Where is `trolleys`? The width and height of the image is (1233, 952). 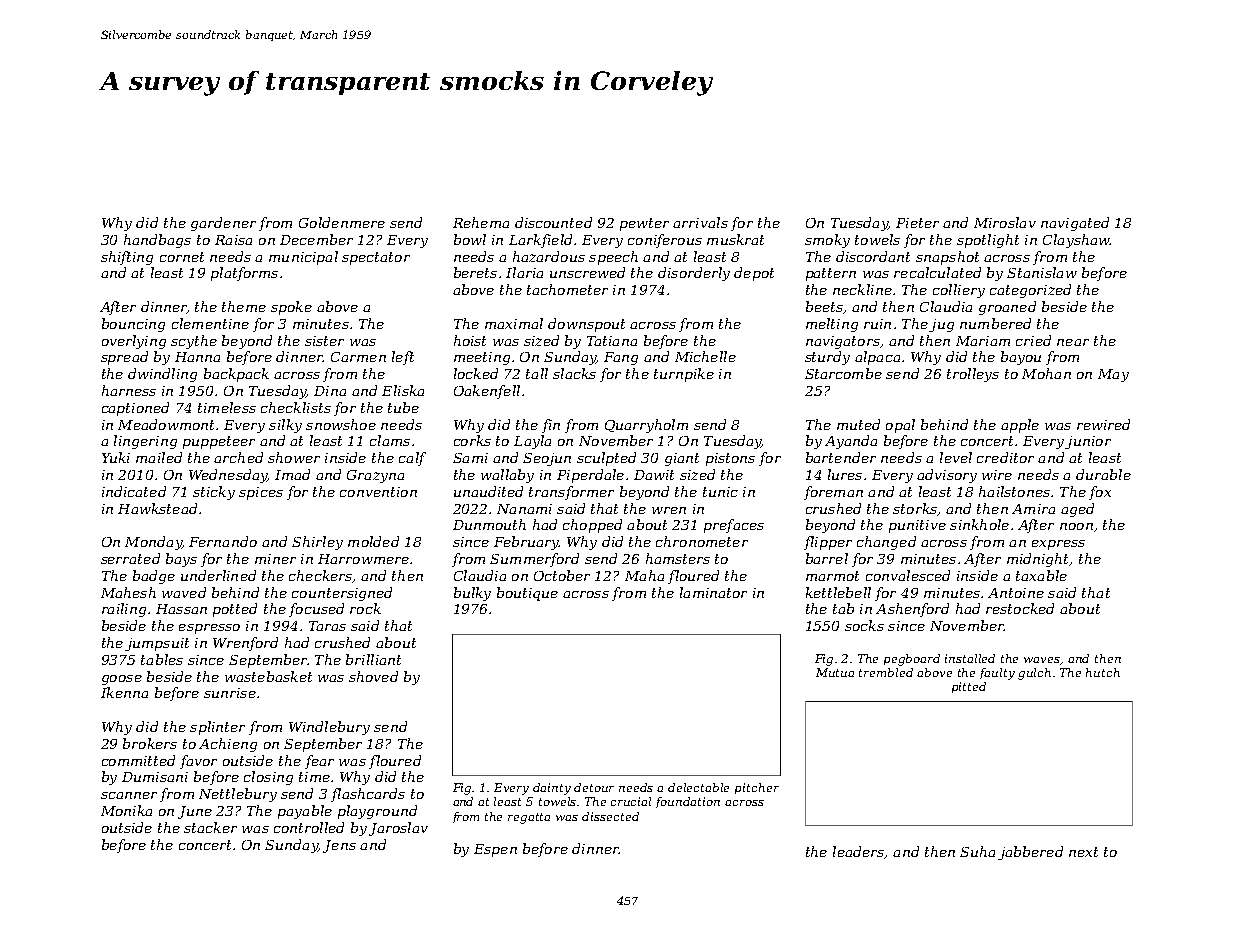 trolleys is located at coordinates (973, 375).
